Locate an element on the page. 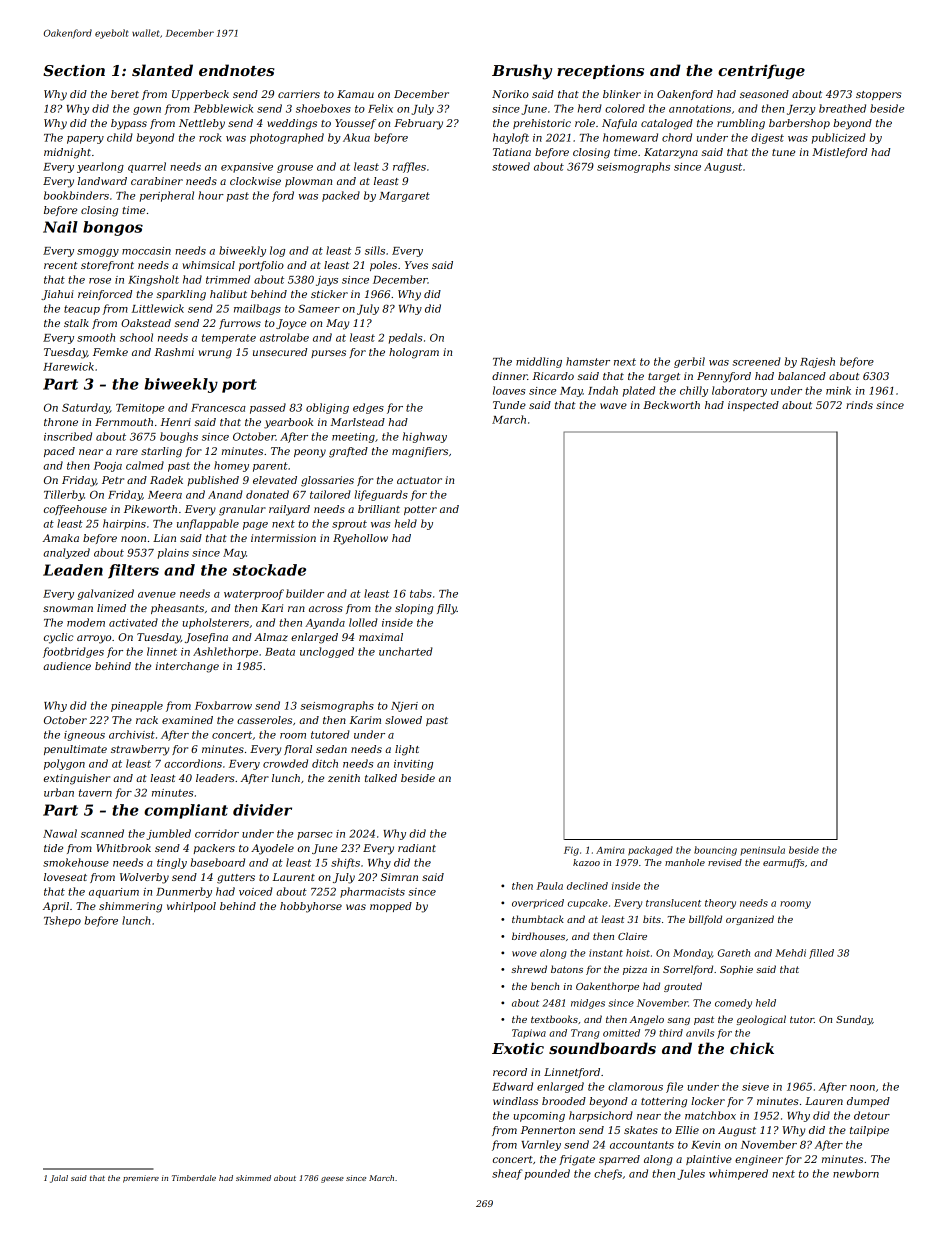  screened is located at coordinates (756, 361).
